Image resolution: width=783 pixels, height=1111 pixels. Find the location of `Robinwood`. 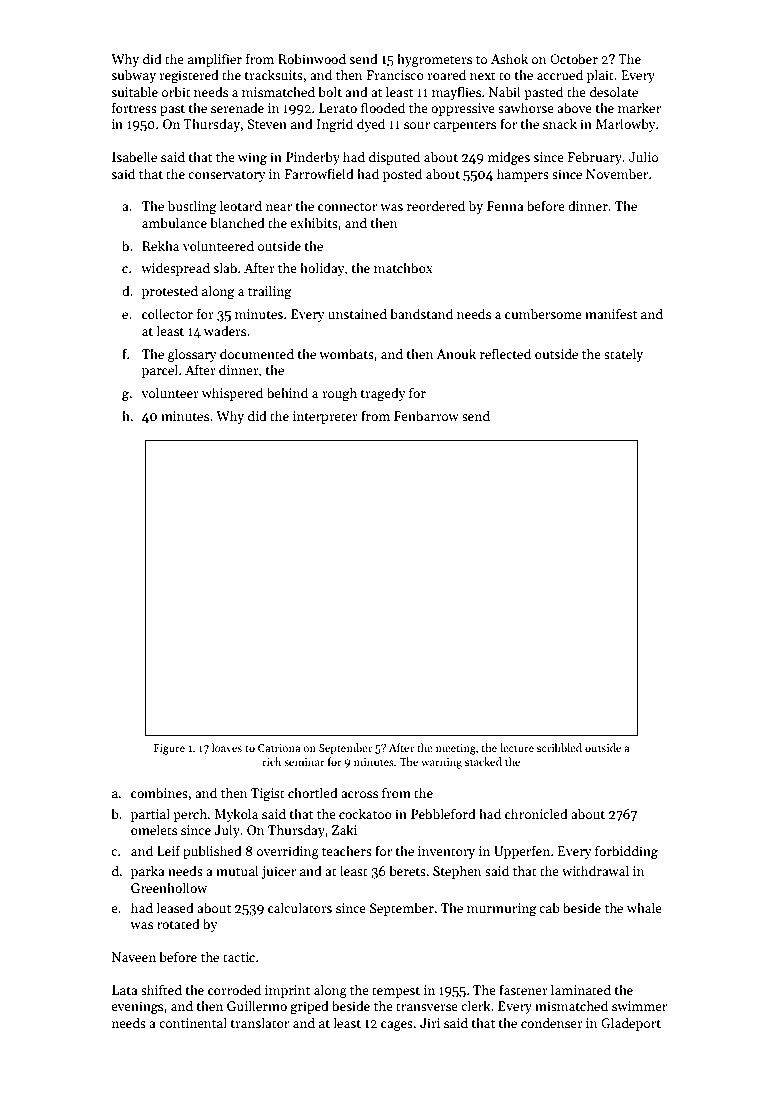

Robinwood is located at coordinates (312, 58).
